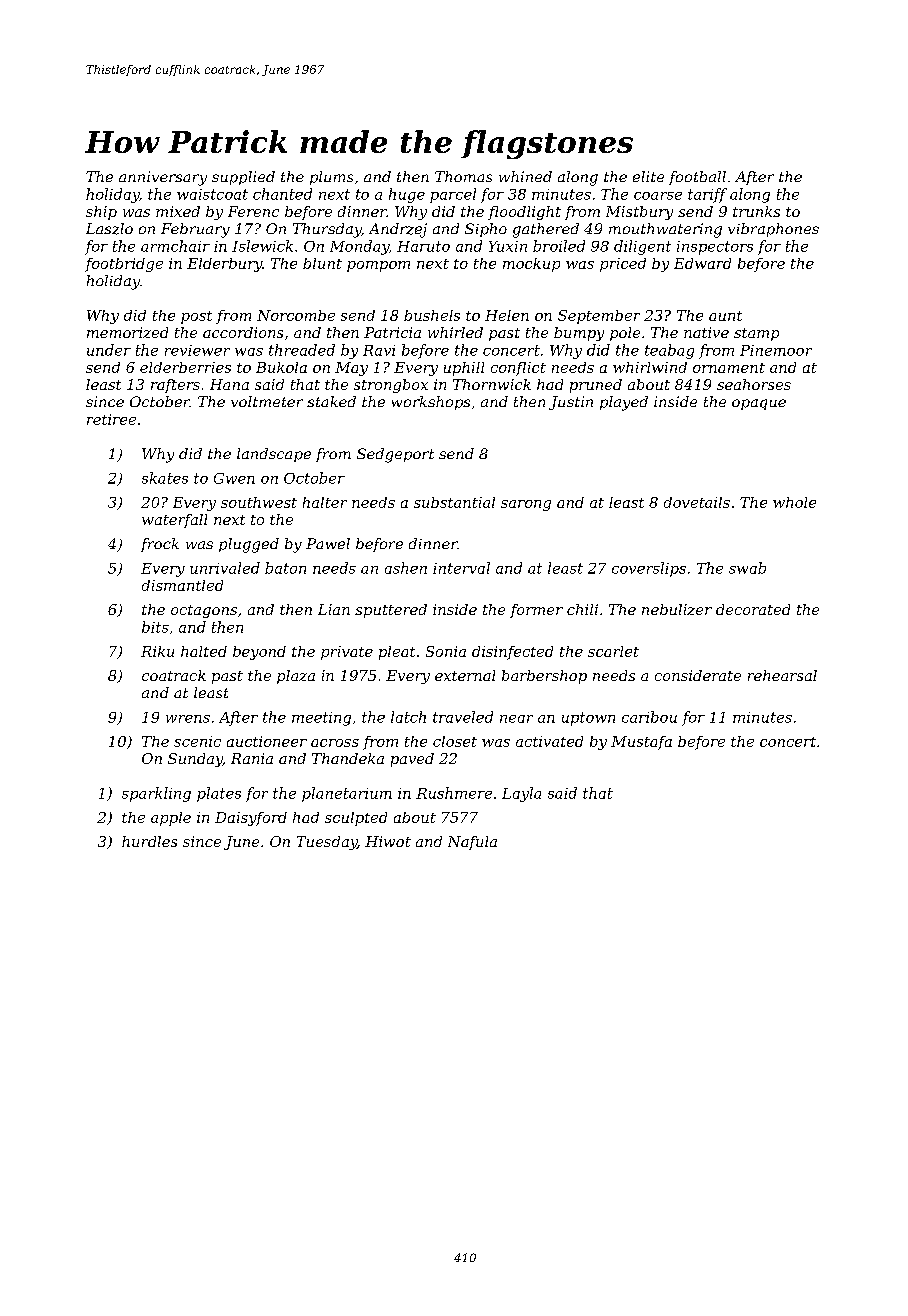 This page has width=908, height=1316. Describe the element at coordinates (185, 367) in the page. I see `elderberries` at that location.
